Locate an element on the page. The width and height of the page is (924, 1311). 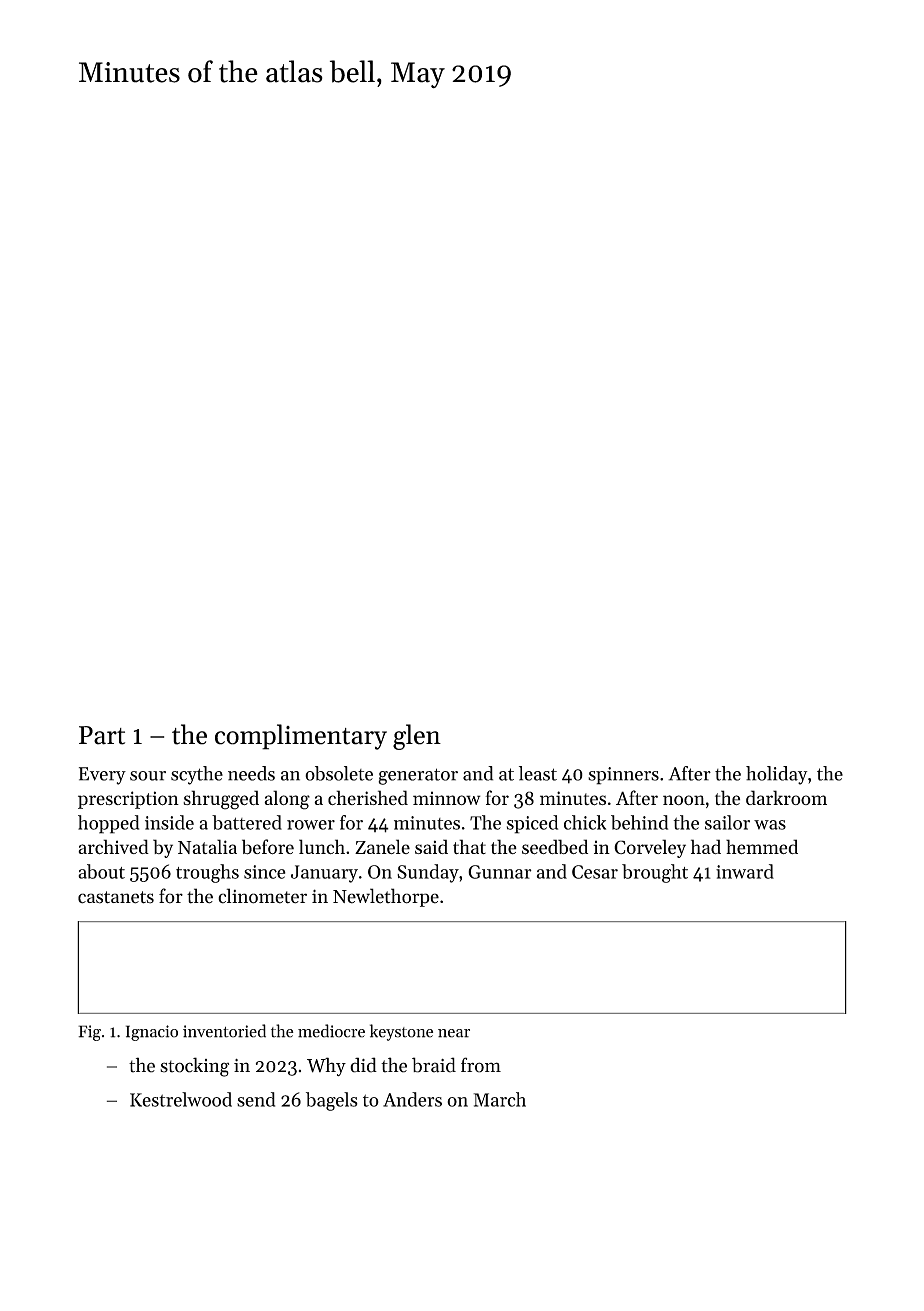
spiced is located at coordinates (532, 824).
